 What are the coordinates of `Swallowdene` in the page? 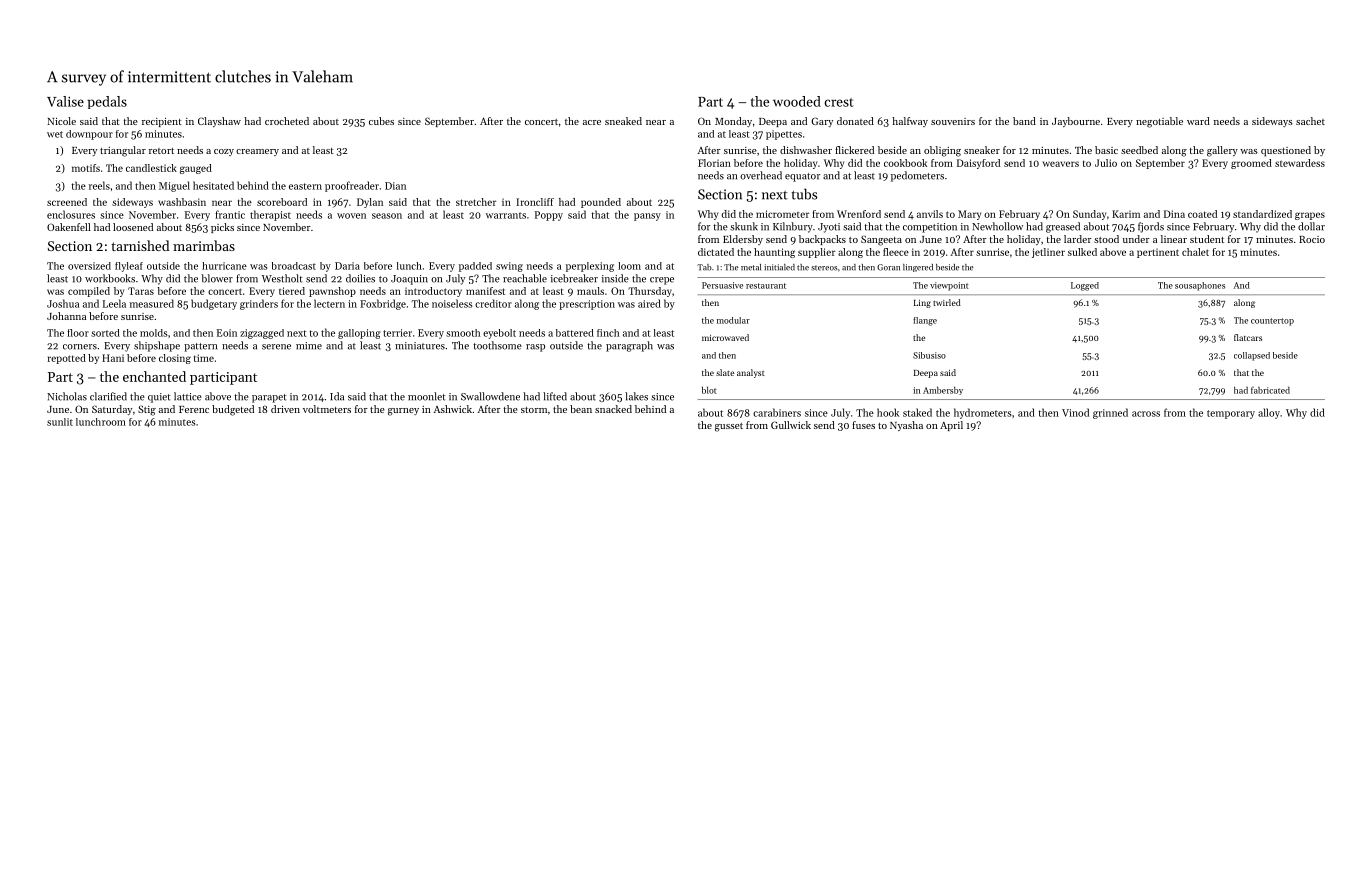 It's located at (490, 396).
